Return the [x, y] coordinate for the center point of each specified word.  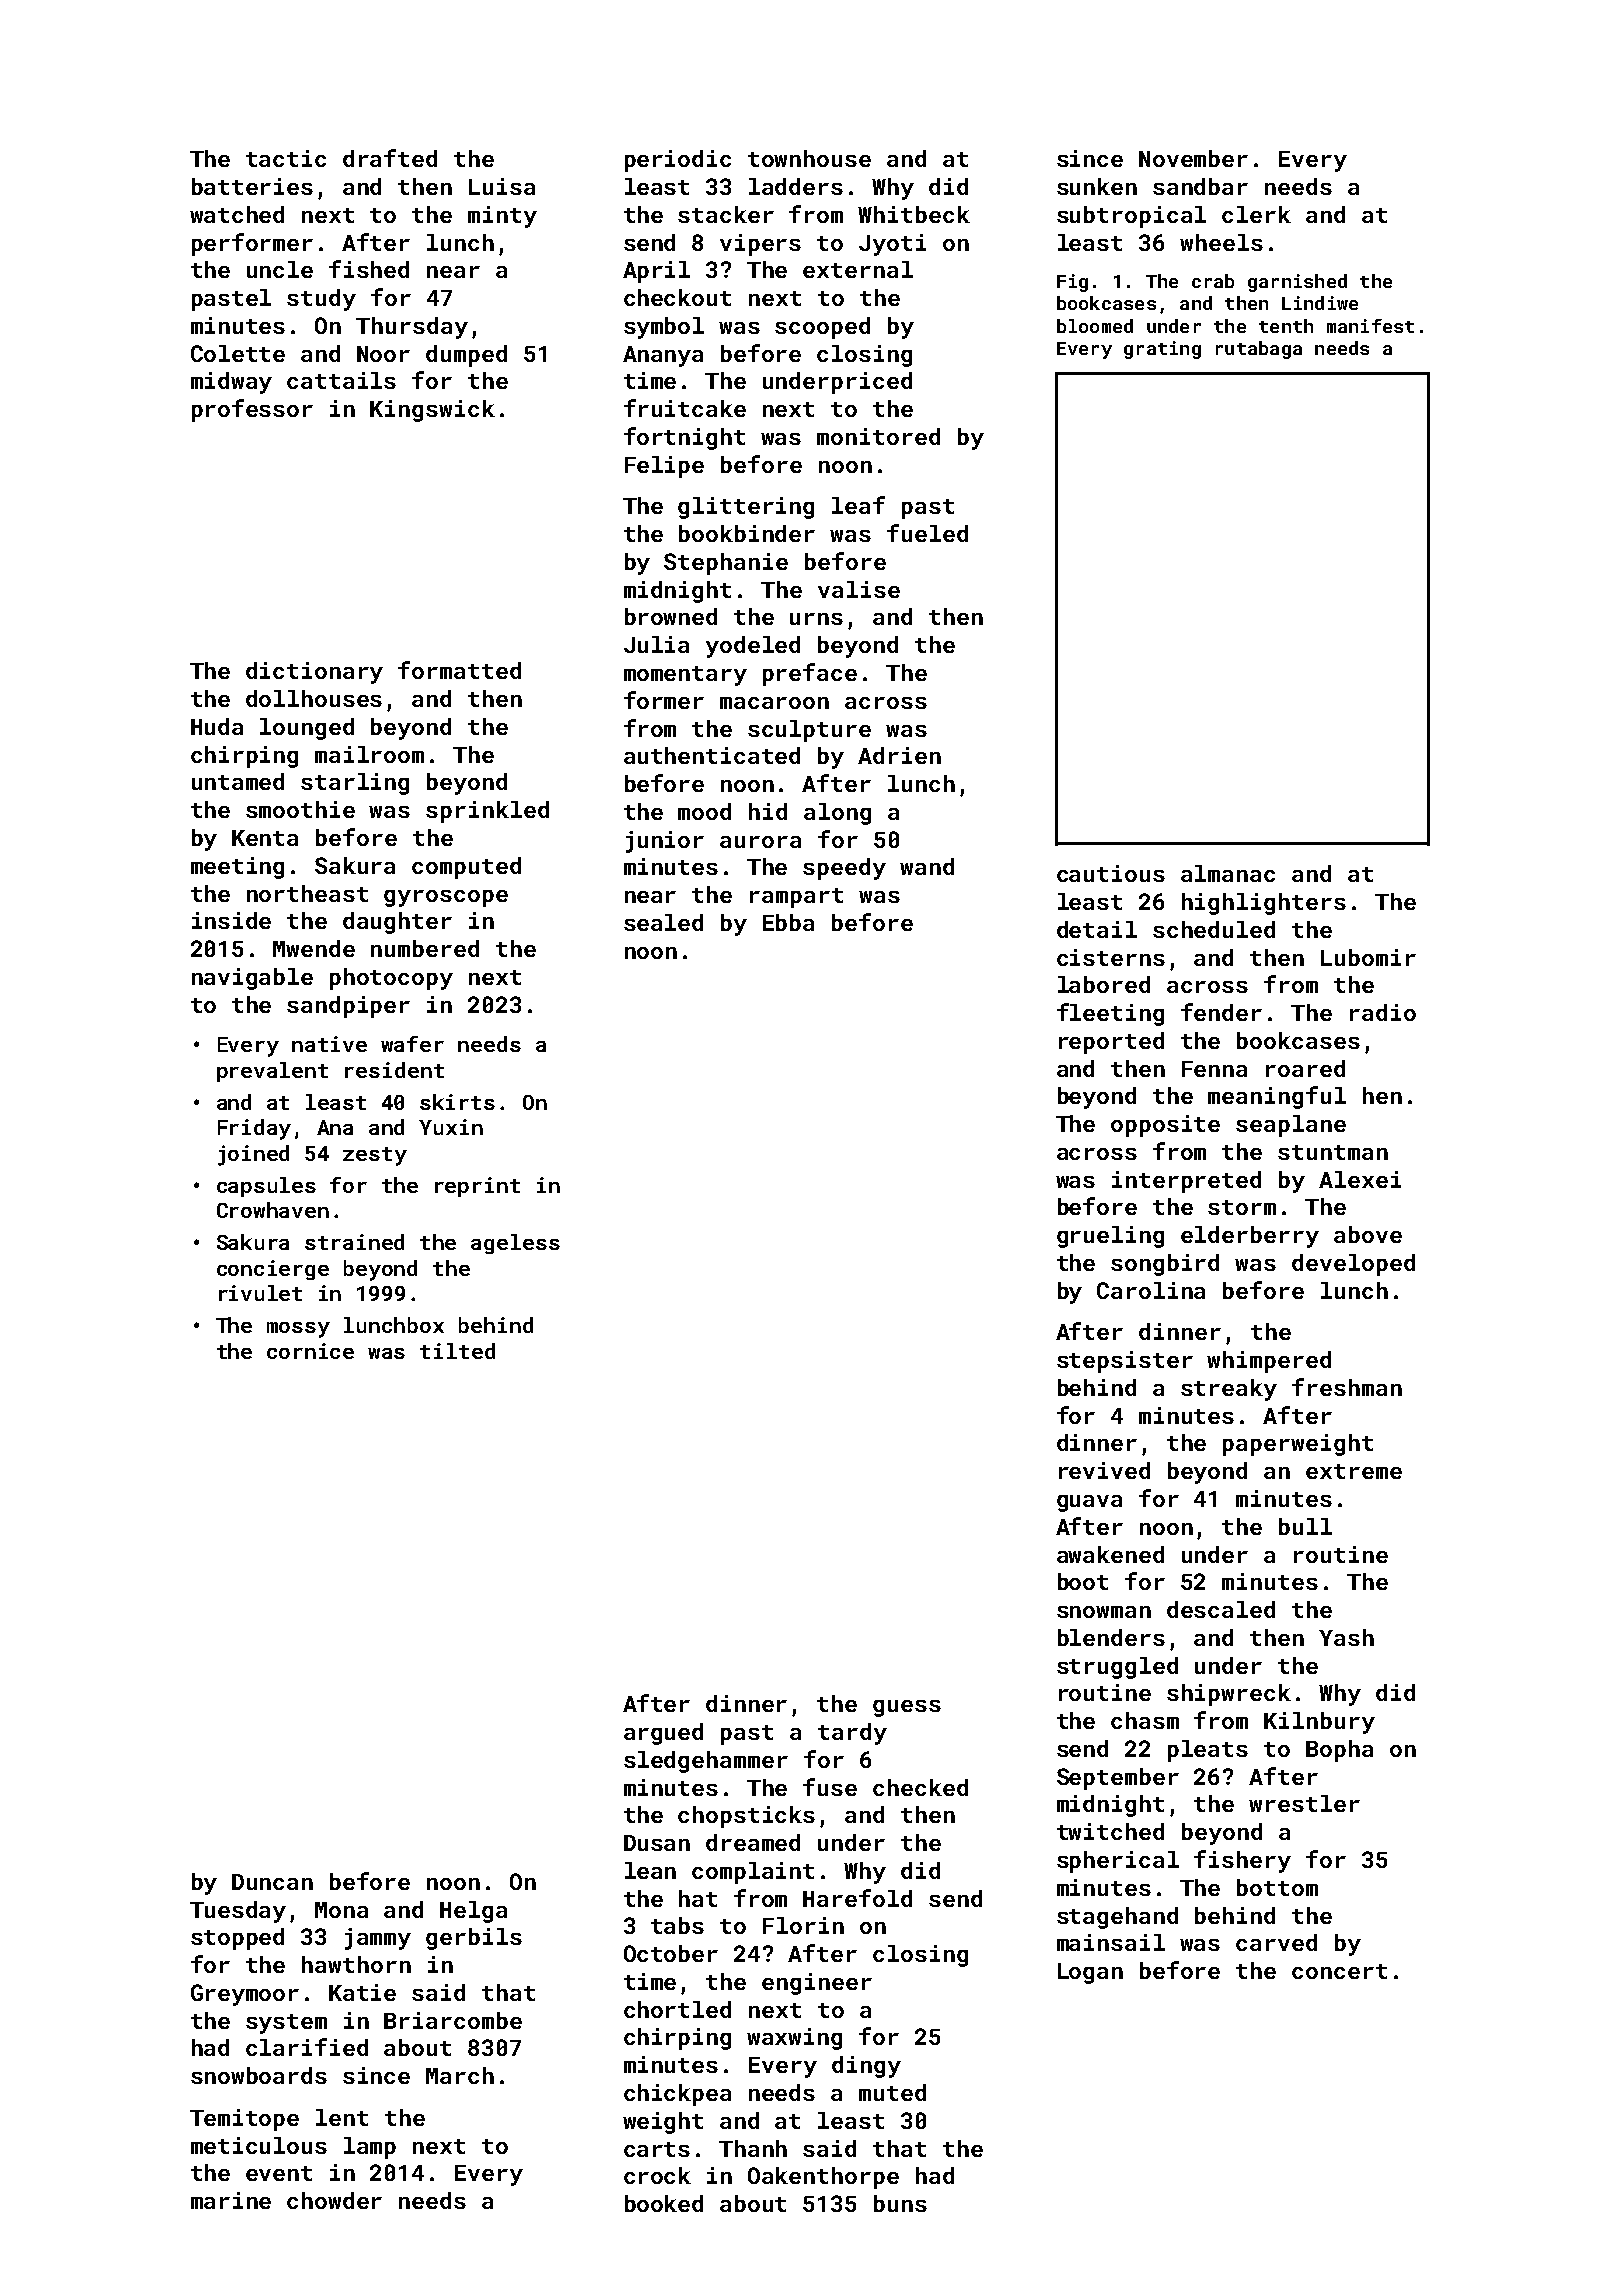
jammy [378, 1939]
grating [1162, 350]
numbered [425, 948]
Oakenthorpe [823, 2178]
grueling [1110, 1237]
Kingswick [432, 411]
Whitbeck [914, 214]
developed [1353, 1265]
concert [1339, 1971]
